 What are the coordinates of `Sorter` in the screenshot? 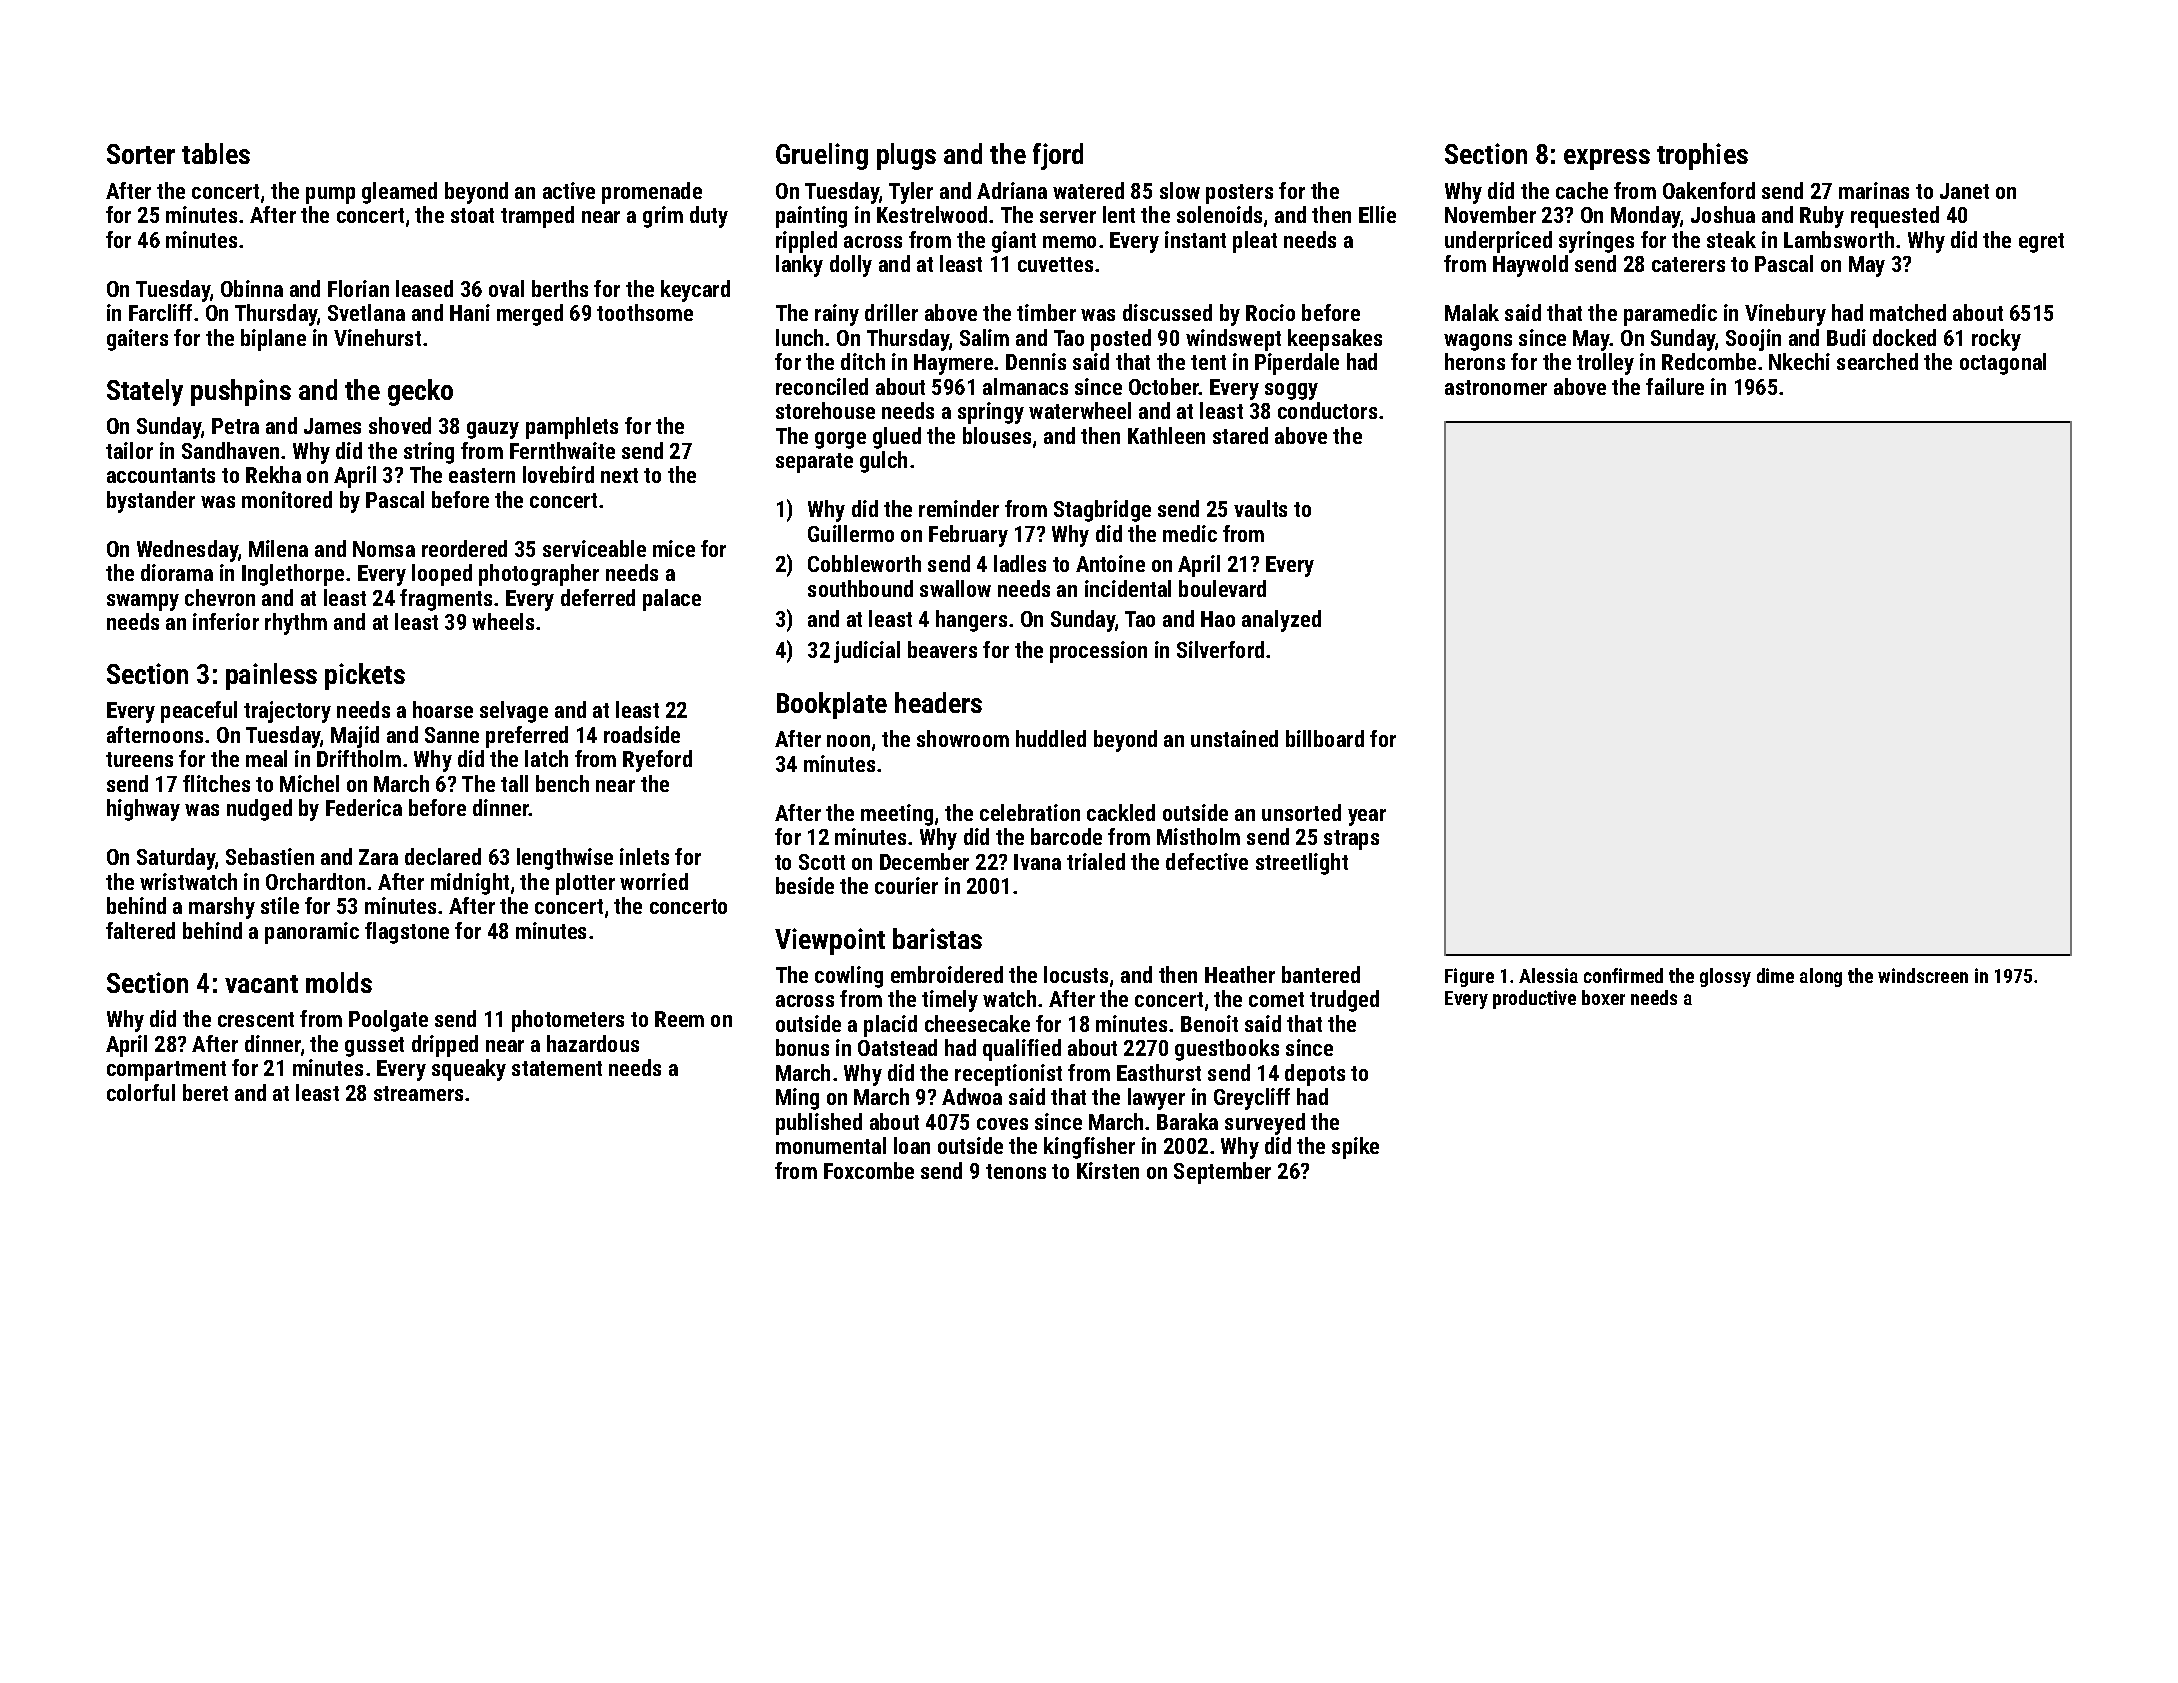 It's located at (141, 154).
